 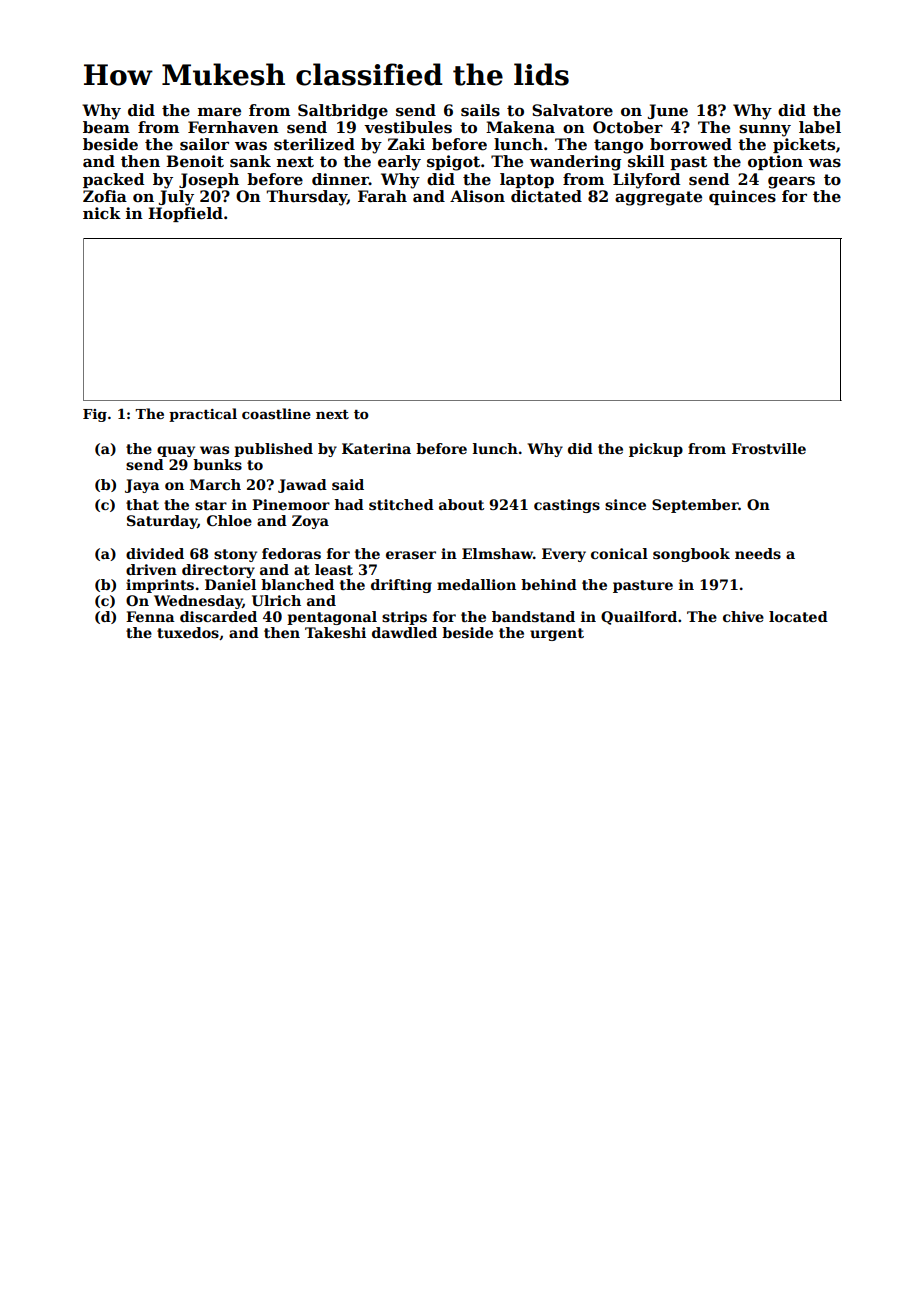 I want to click on Takeshi, so click(x=335, y=632).
